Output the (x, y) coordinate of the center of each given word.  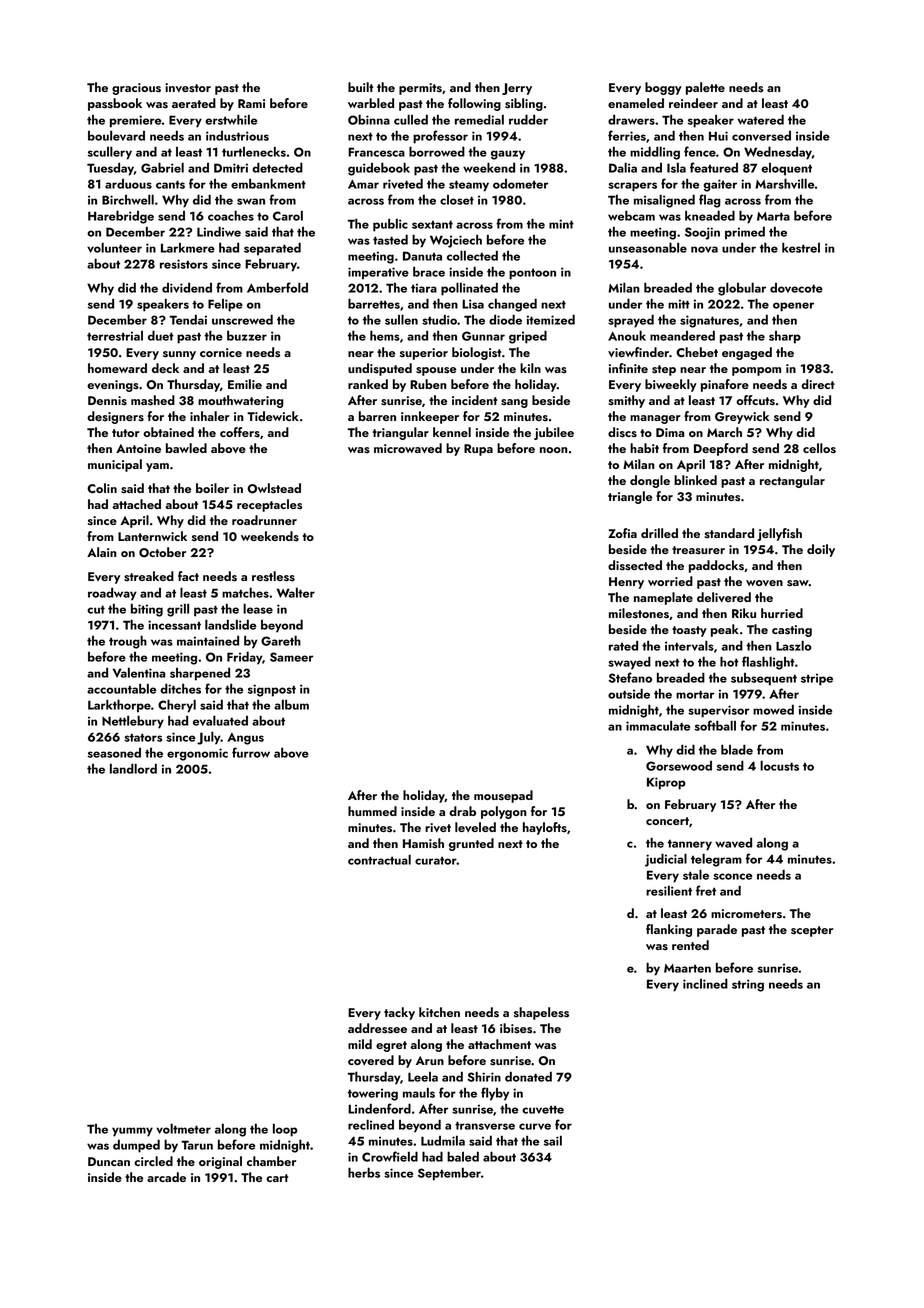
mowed (773, 710)
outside (629, 693)
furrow (251, 752)
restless (273, 576)
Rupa (478, 450)
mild (360, 1044)
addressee (377, 1028)
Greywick (742, 417)
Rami (251, 103)
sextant (432, 224)
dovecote (796, 288)
